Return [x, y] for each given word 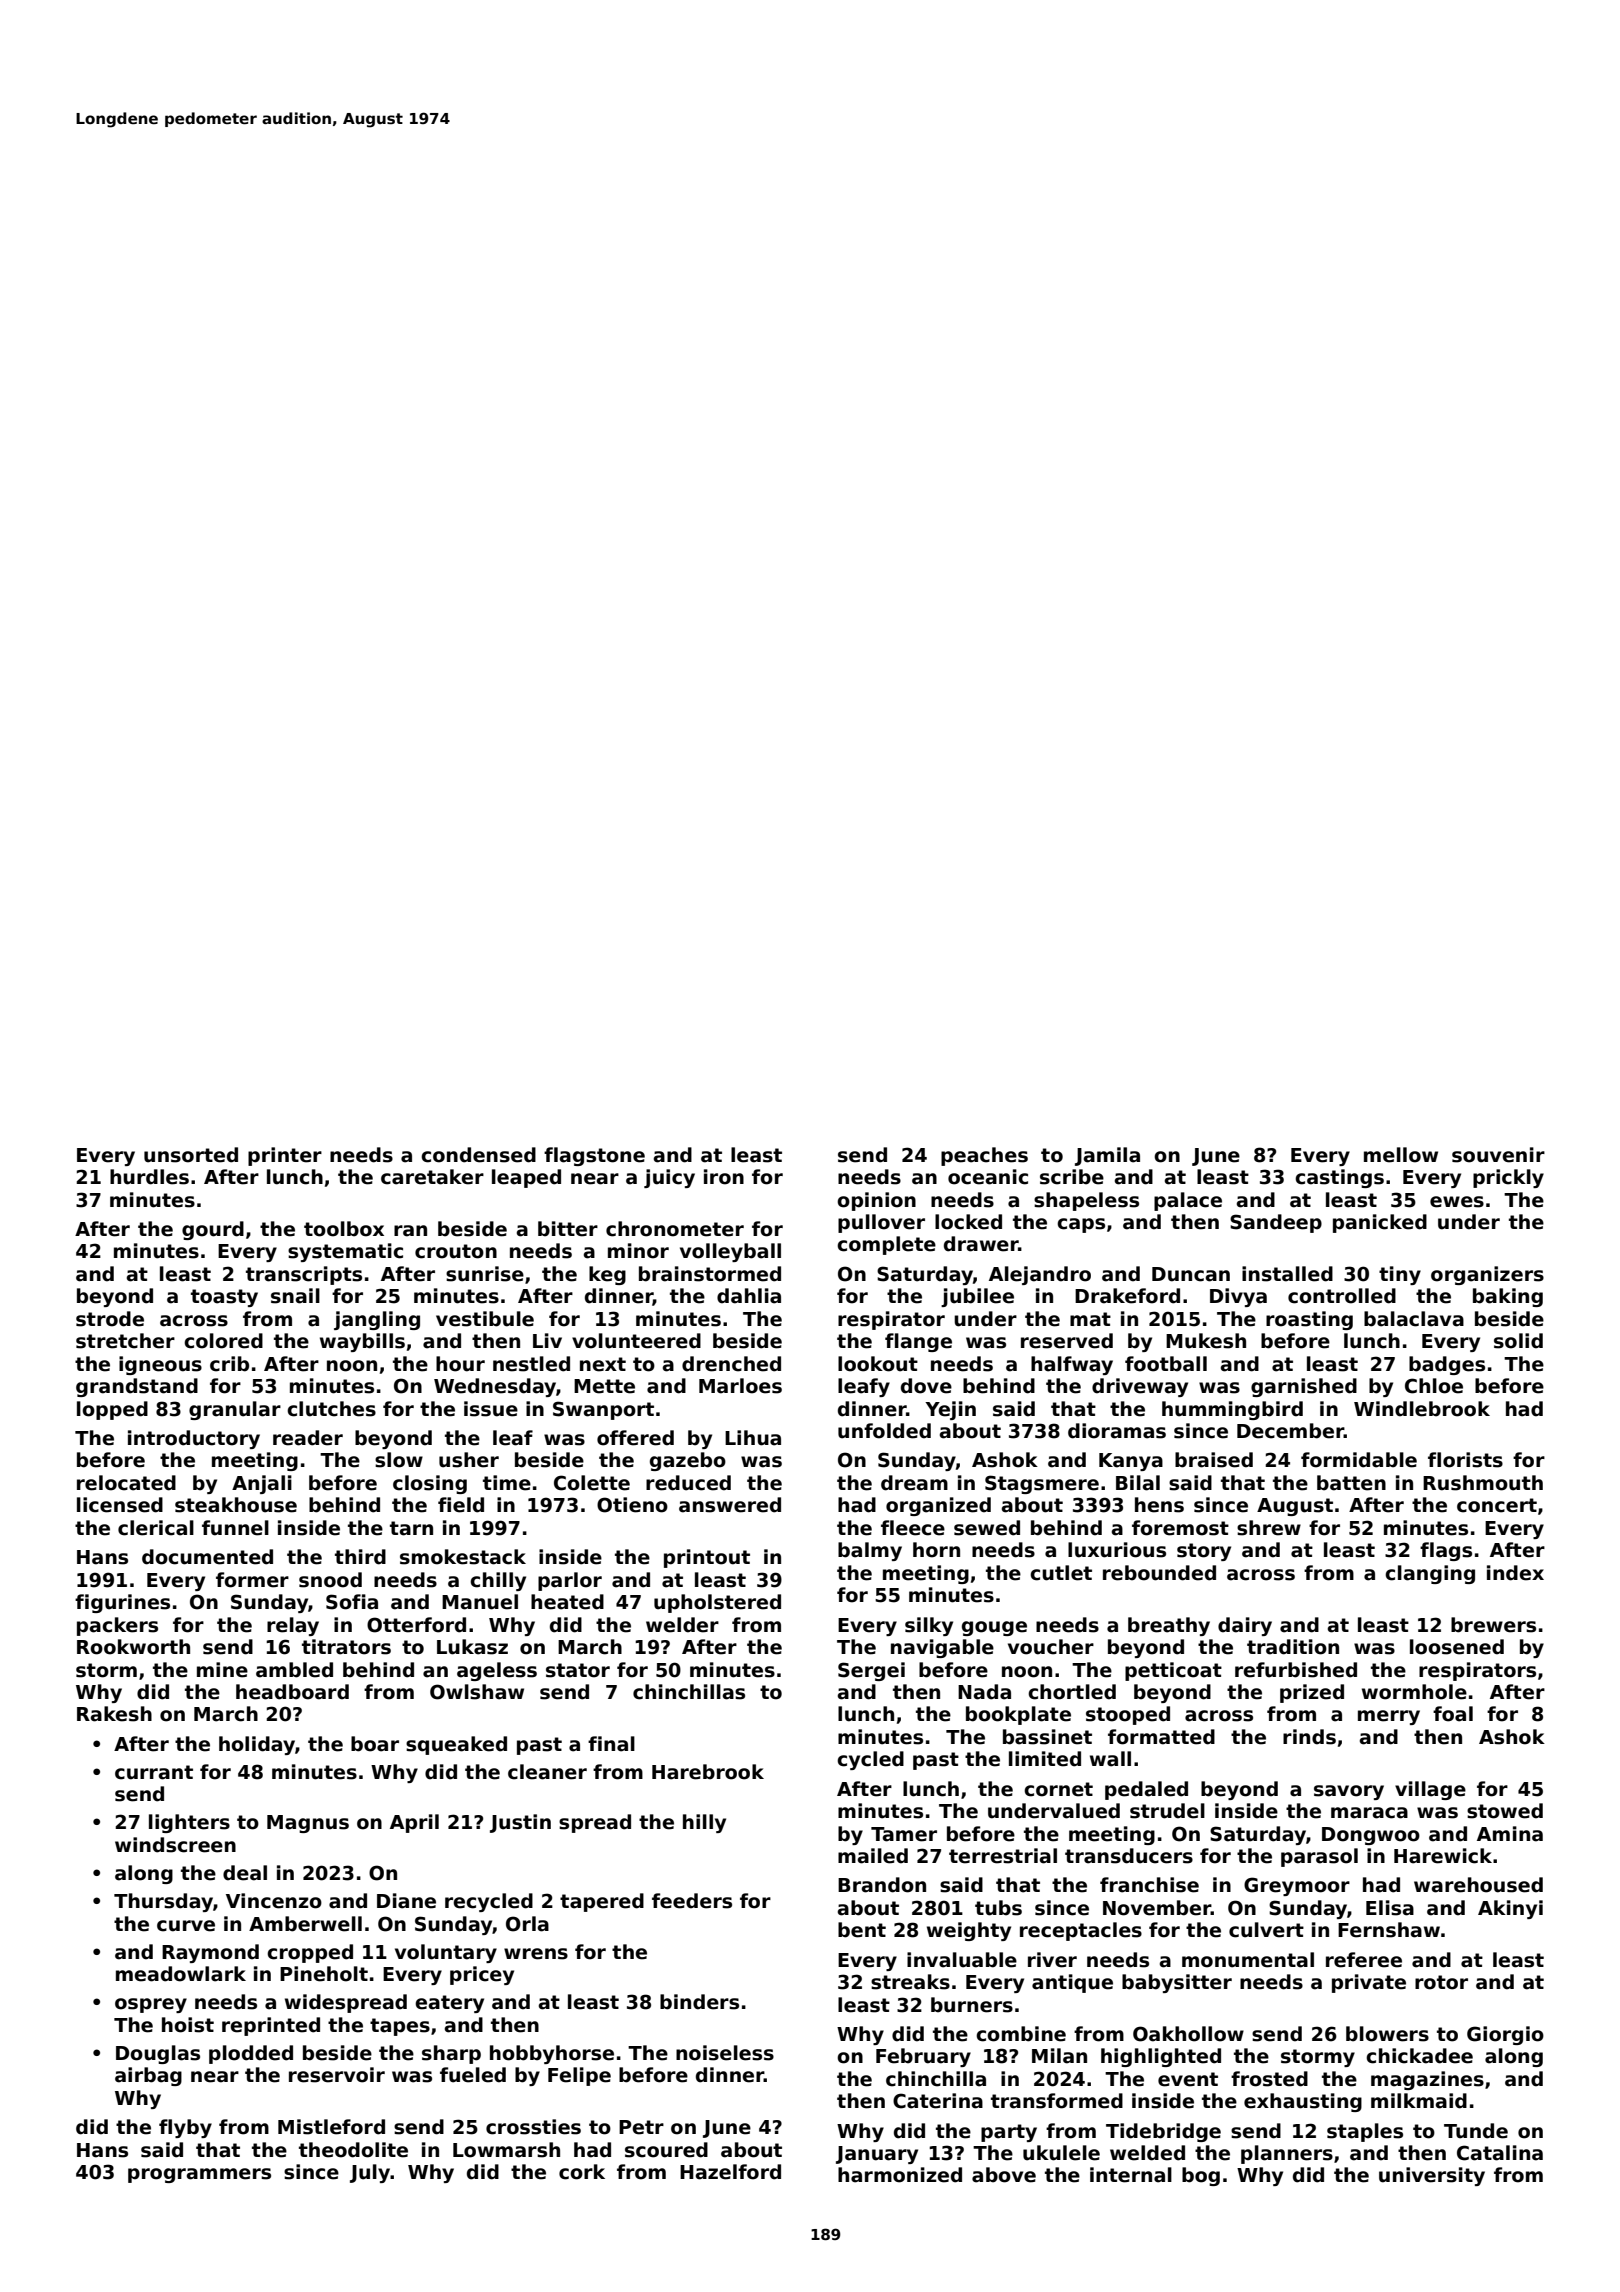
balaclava [1414, 1319]
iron [724, 1177]
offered [635, 1438]
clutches [331, 1409]
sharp [451, 2054]
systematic [345, 1252]
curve [186, 1926]
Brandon [882, 1885]
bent [862, 1930]
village [1430, 1790]
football [1166, 1364]
